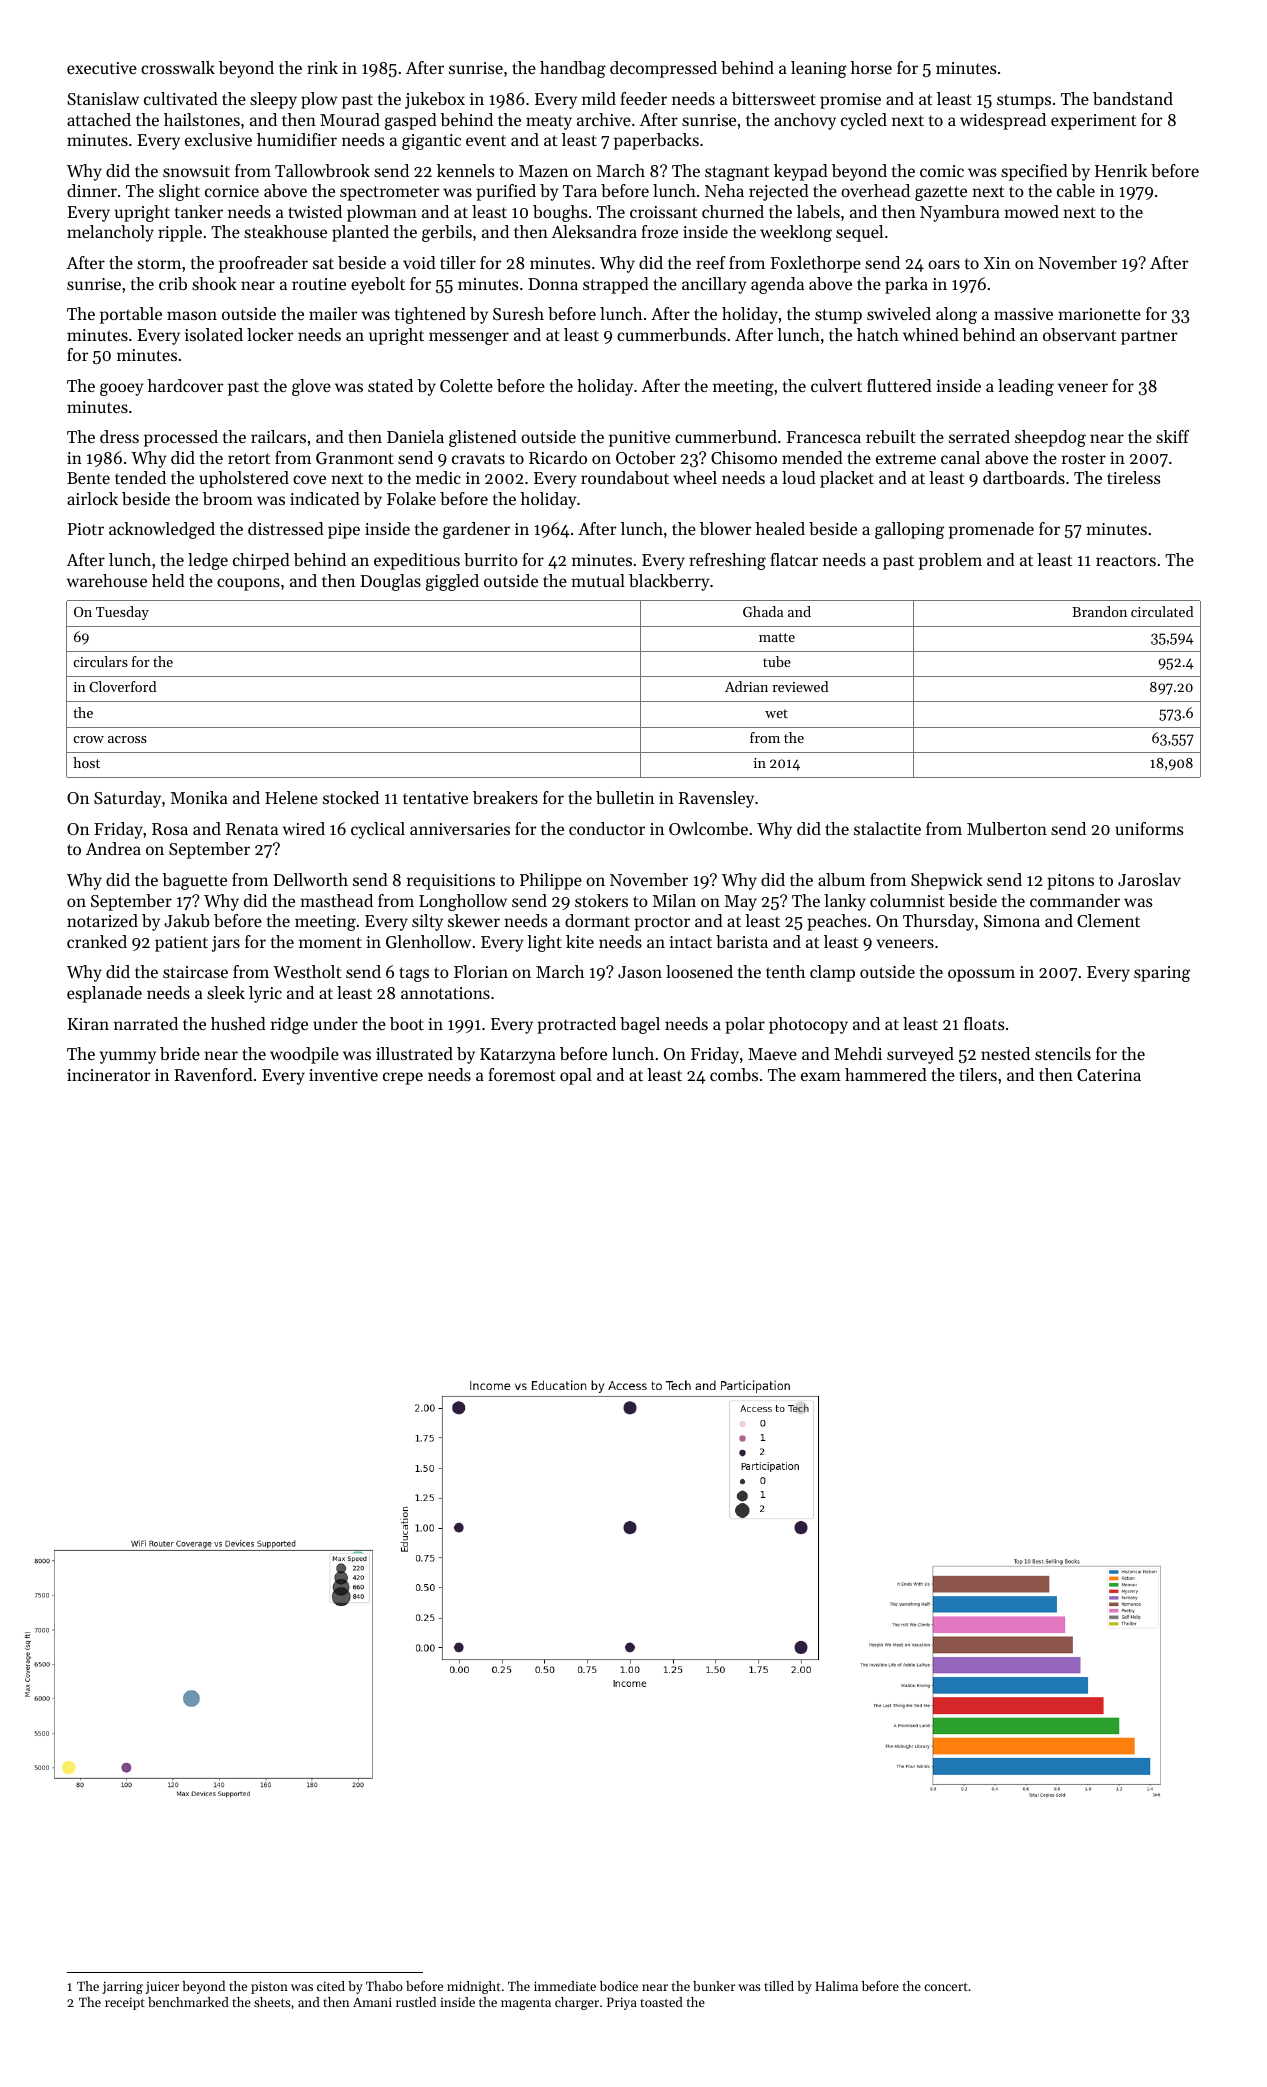 The height and width of the document is (2087, 1267). I want to click on receipt, so click(125, 2003).
